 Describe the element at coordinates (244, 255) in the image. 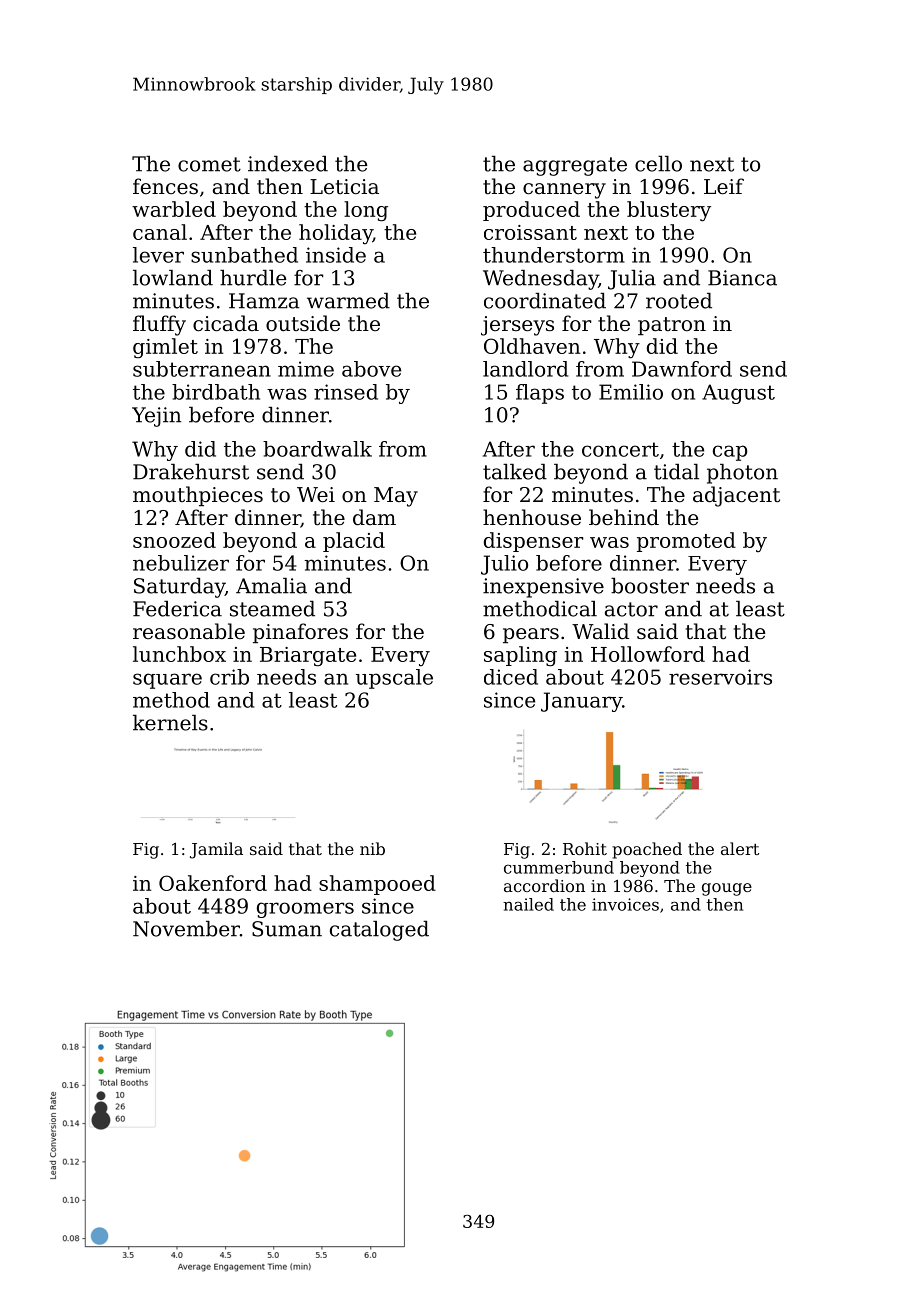

I see `sunbathed` at that location.
